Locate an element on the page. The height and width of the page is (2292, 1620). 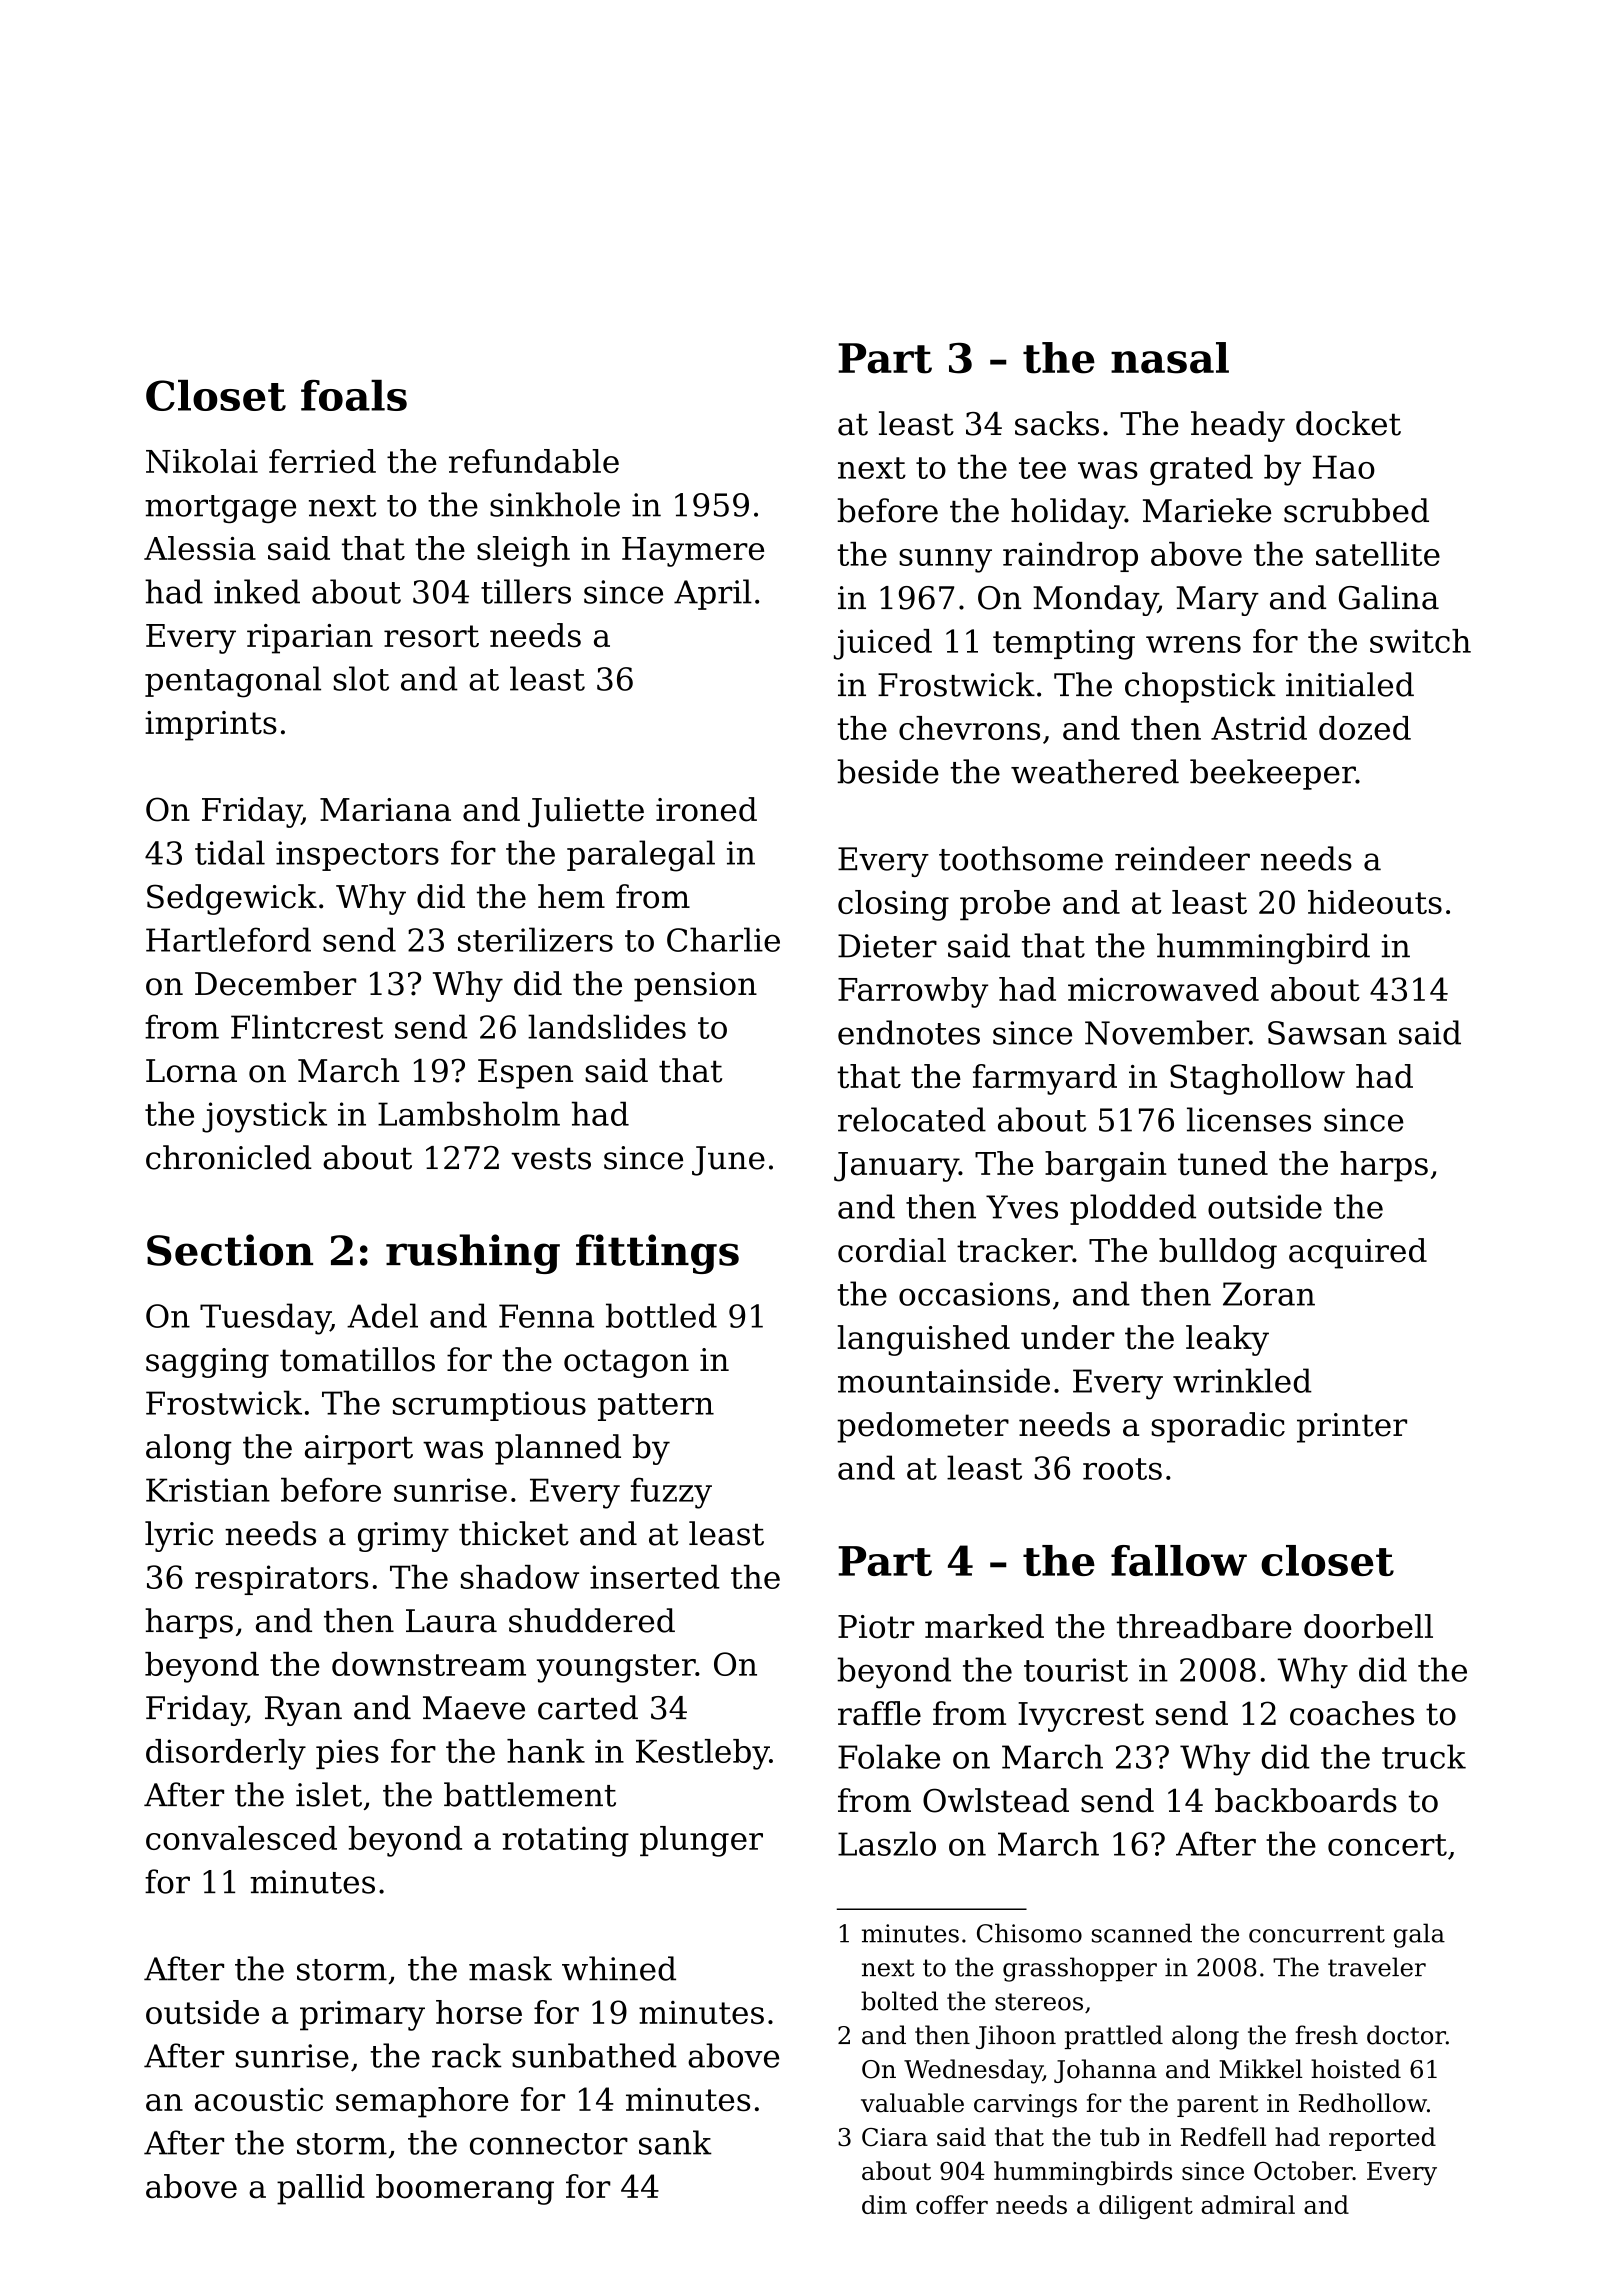
docket is located at coordinates (1348, 423).
